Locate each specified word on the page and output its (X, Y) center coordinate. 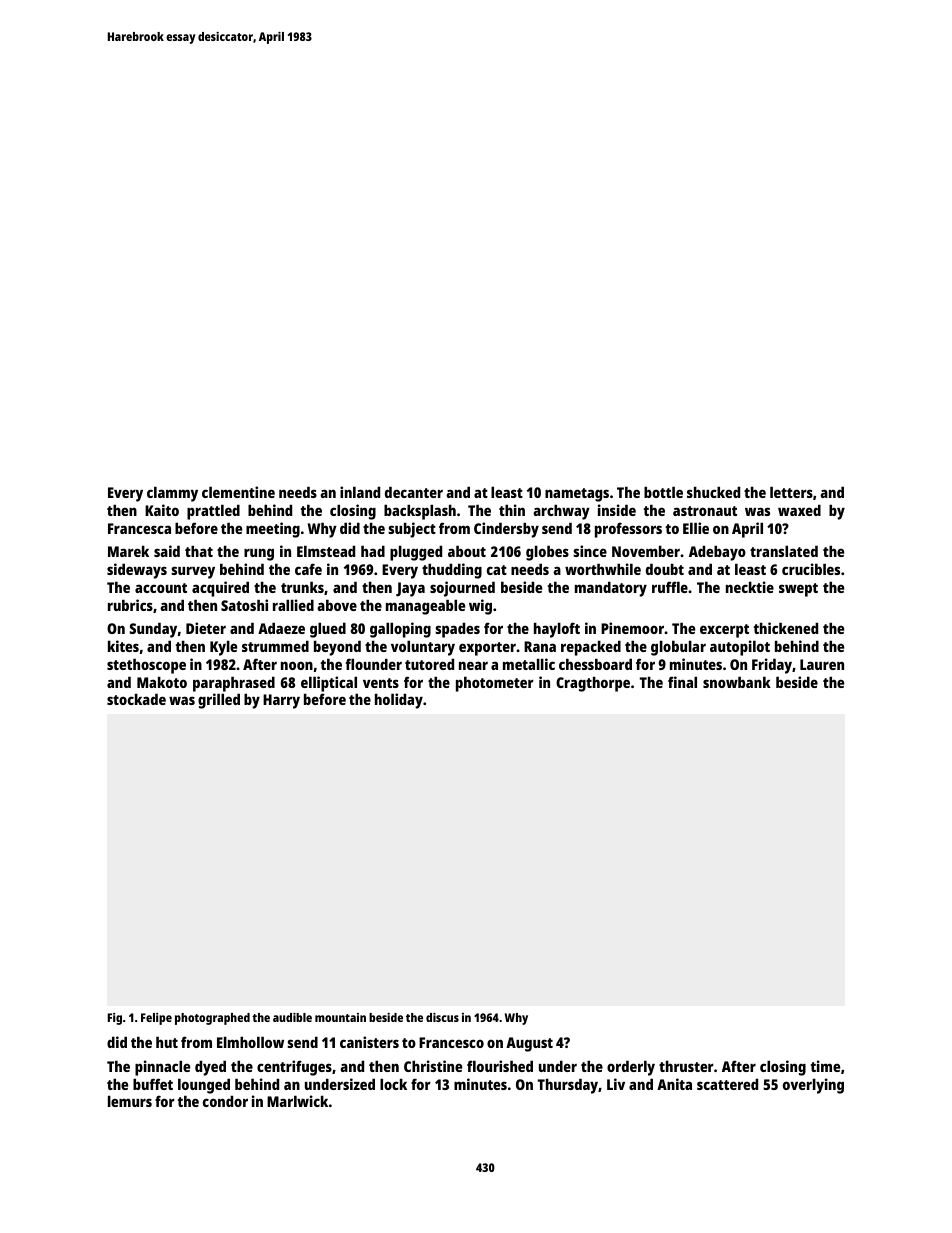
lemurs (130, 1101)
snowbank (737, 682)
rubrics (130, 605)
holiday (399, 701)
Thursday (568, 1086)
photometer (495, 684)
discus (442, 1017)
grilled (219, 701)
